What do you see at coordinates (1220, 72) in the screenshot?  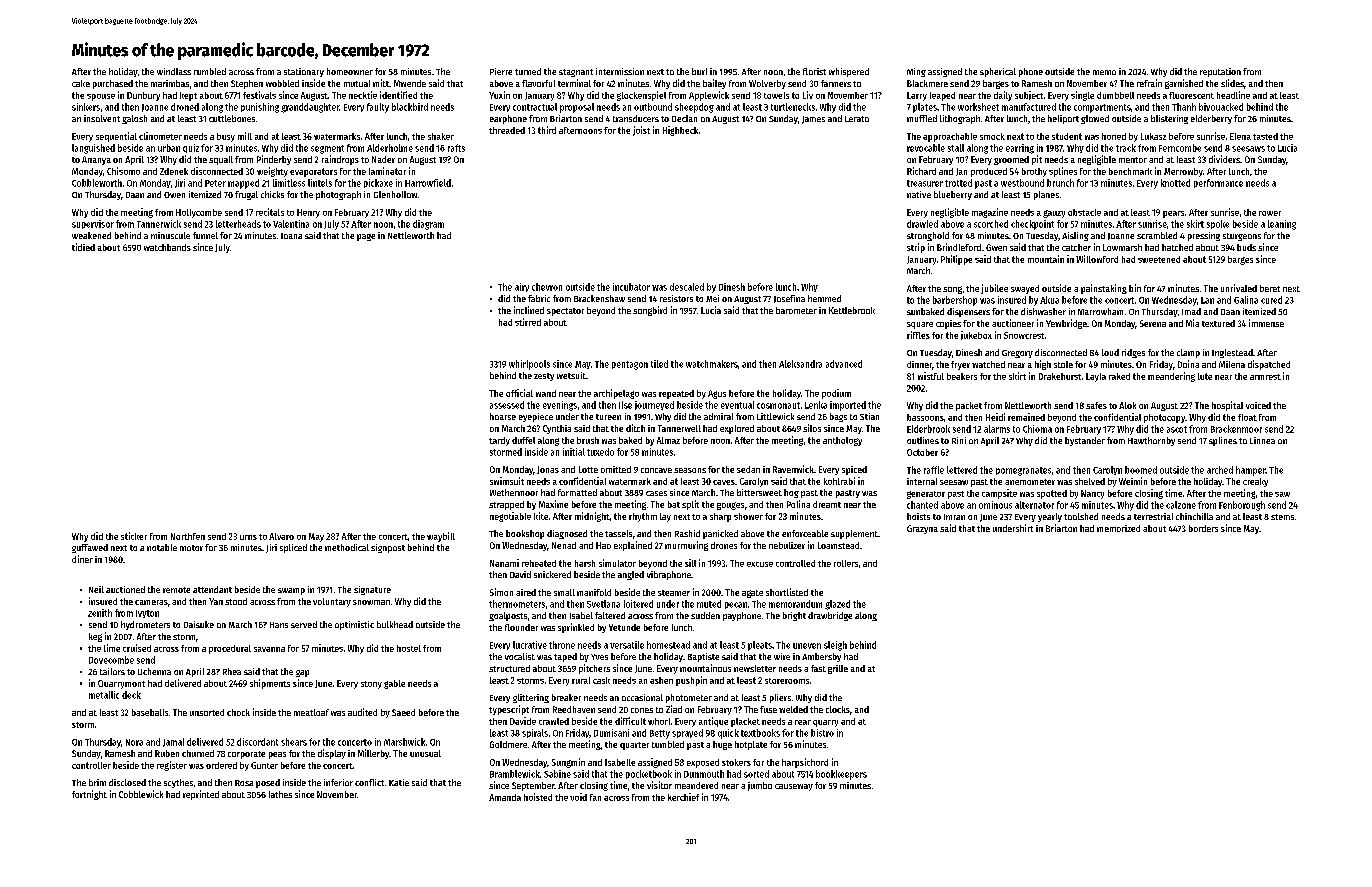 I see `reputation` at bounding box center [1220, 72].
